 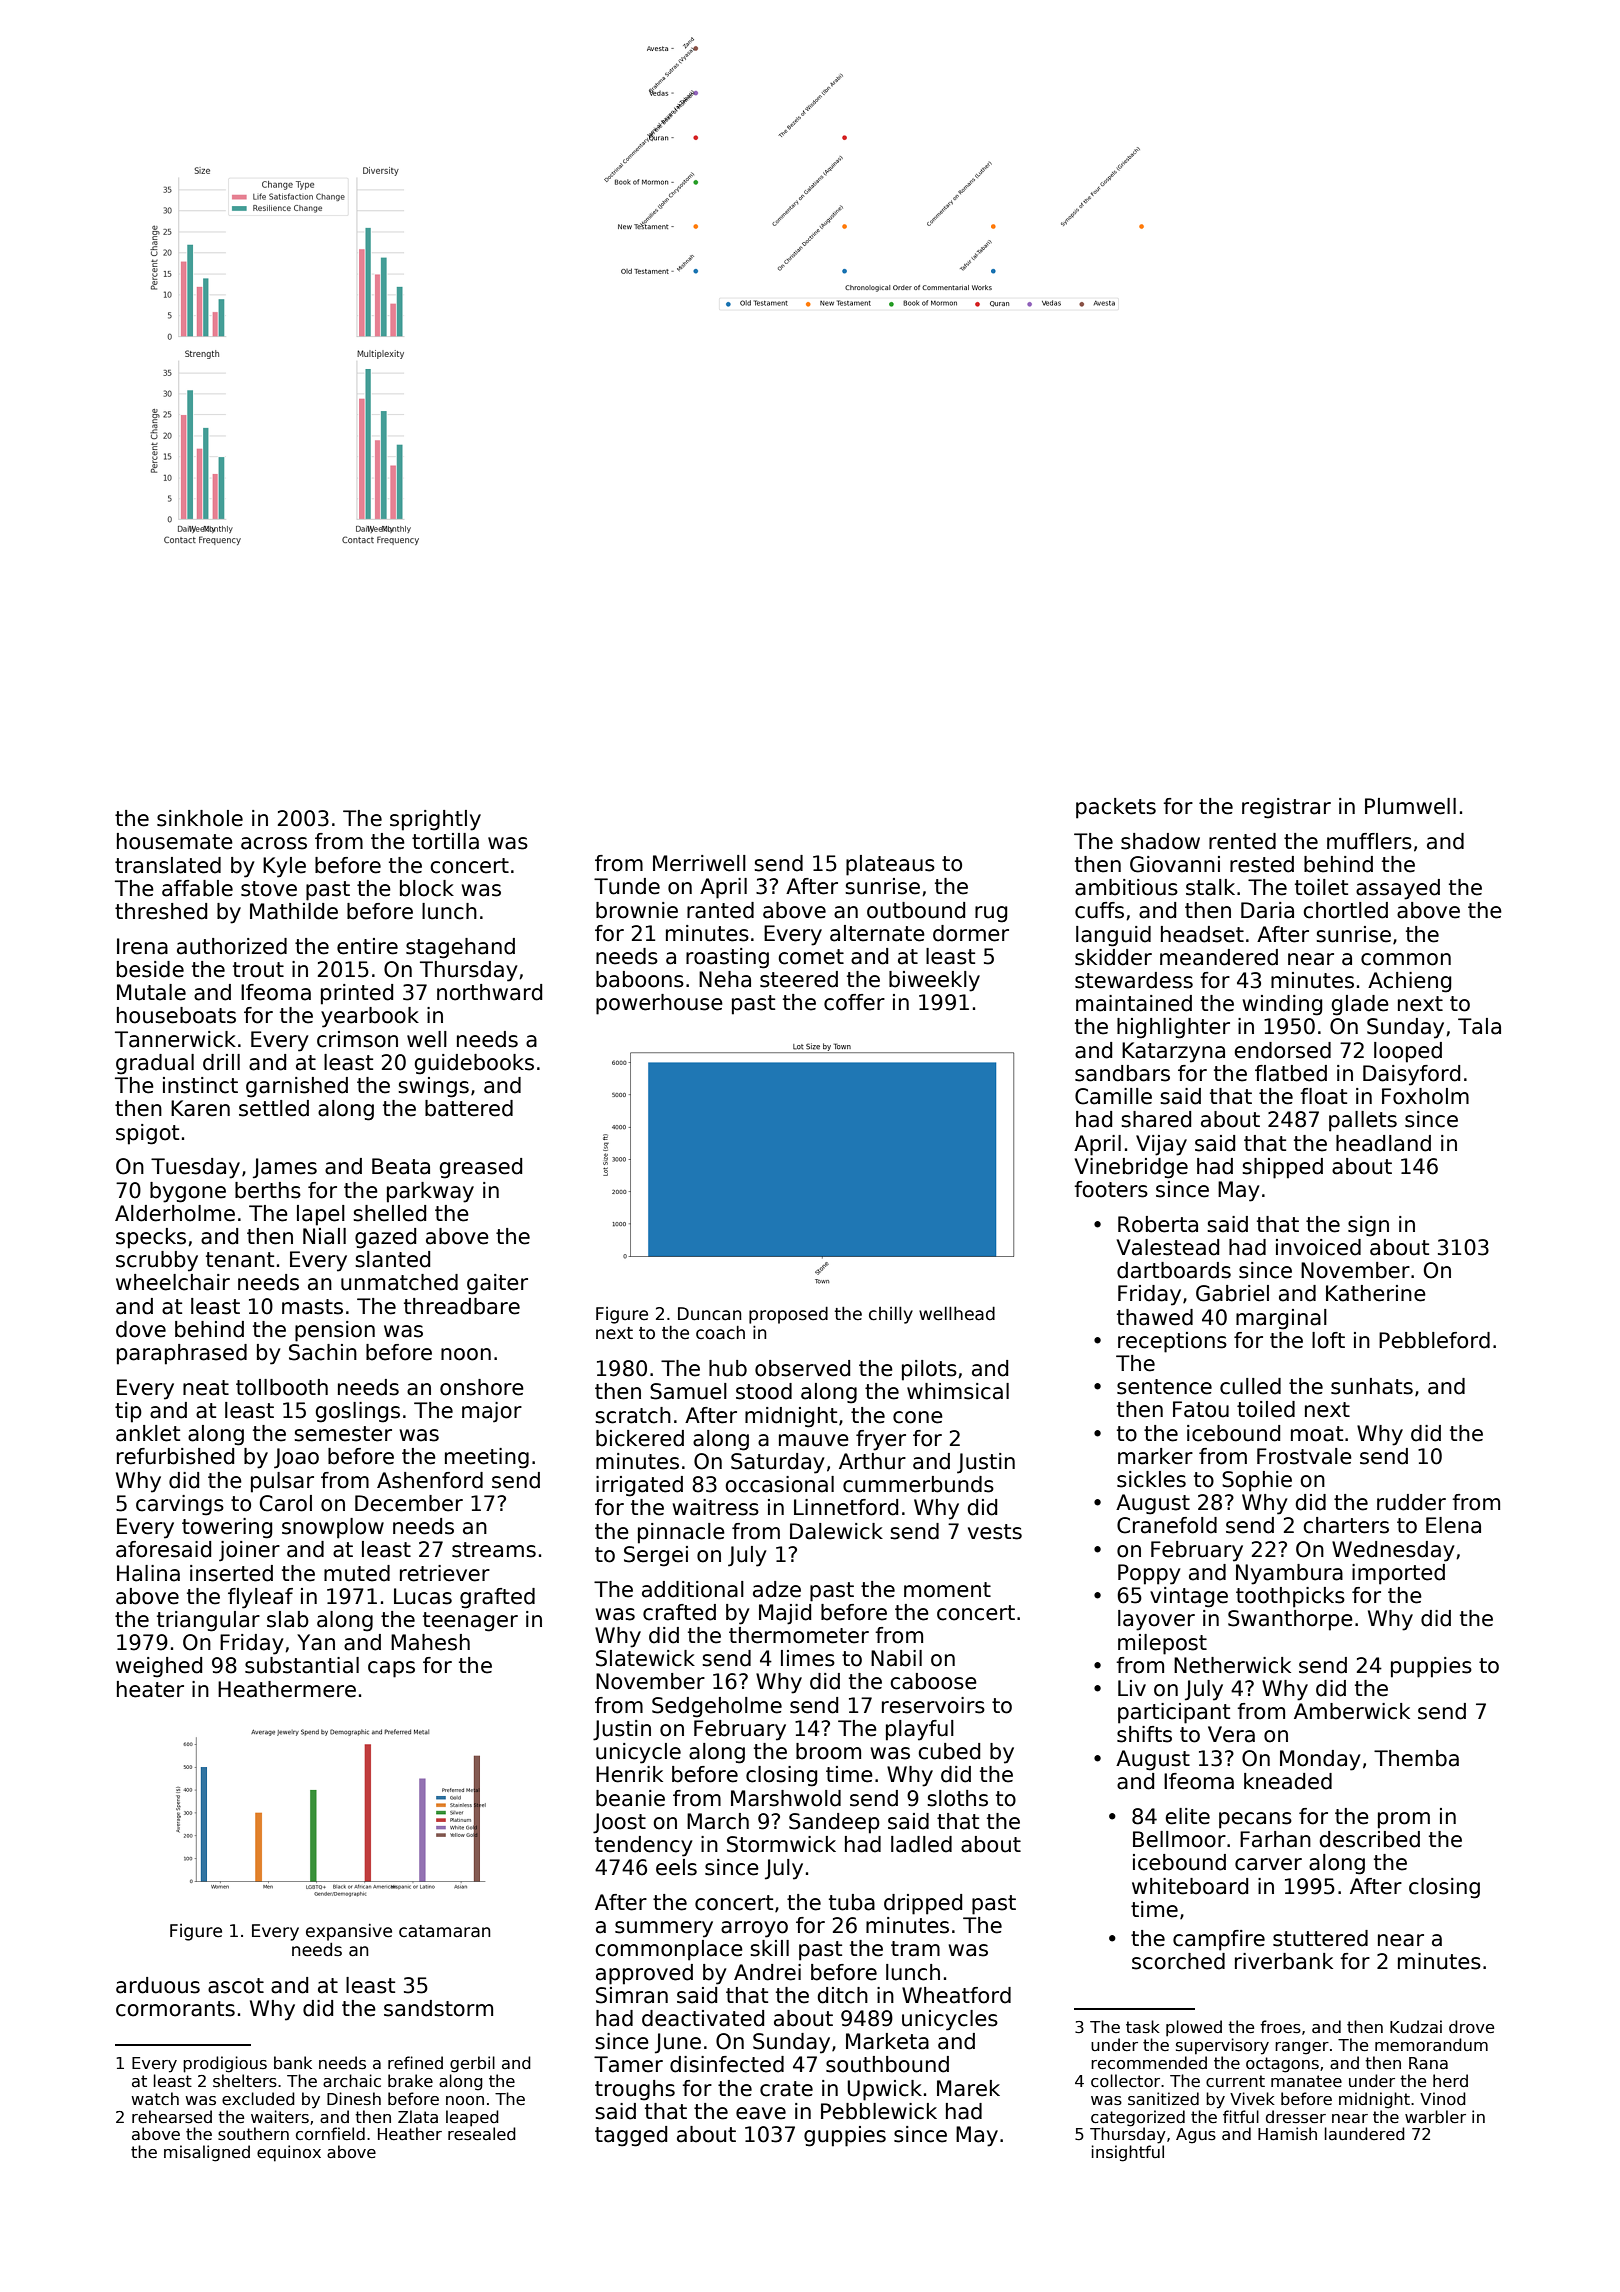 I want to click on tollbooth, so click(x=282, y=1387).
